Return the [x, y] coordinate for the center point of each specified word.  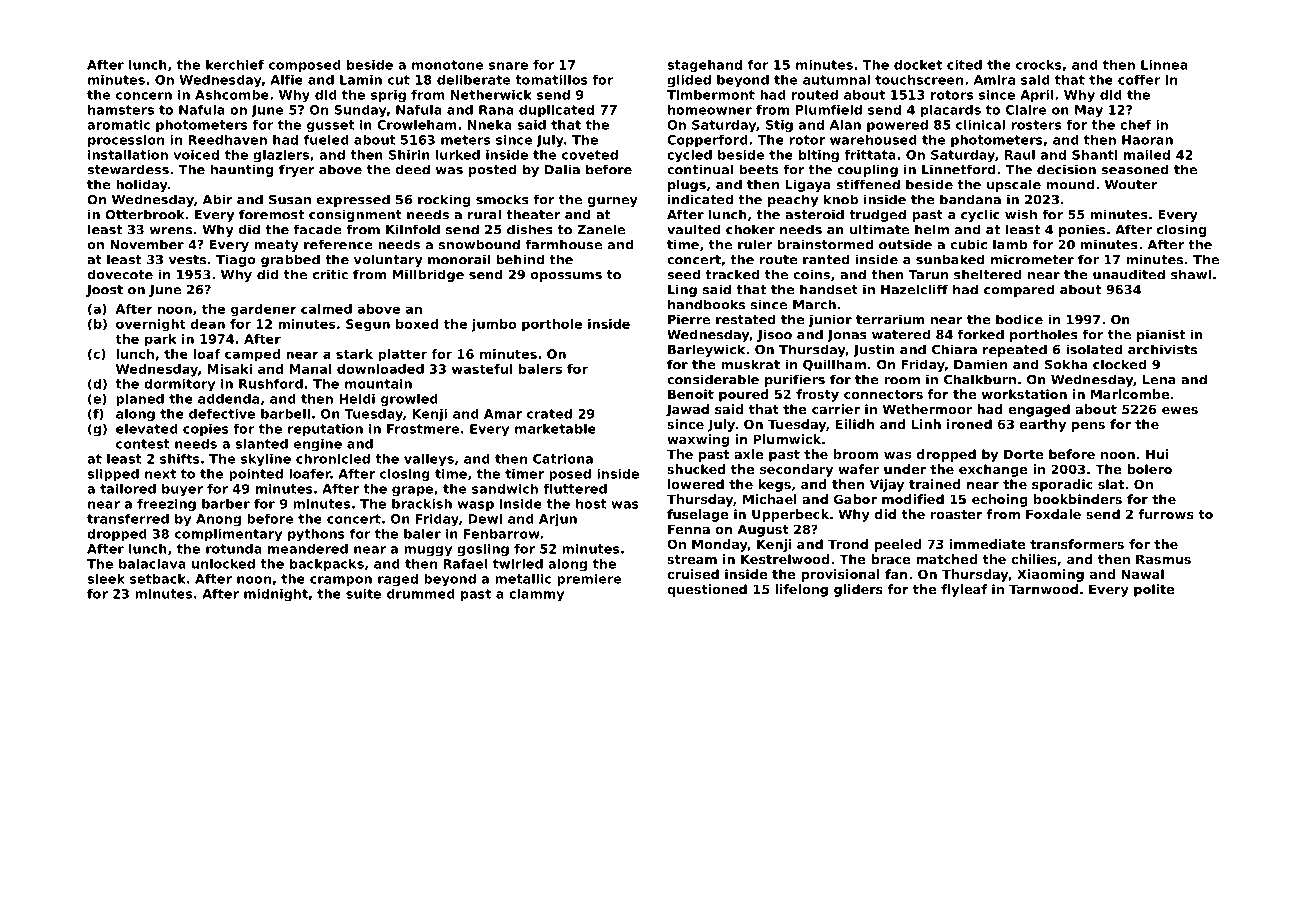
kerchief [235, 65]
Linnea [1164, 65]
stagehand [704, 66]
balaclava [152, 564]
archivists [1162, 349]
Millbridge [428, 275]
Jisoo [774, 335]
